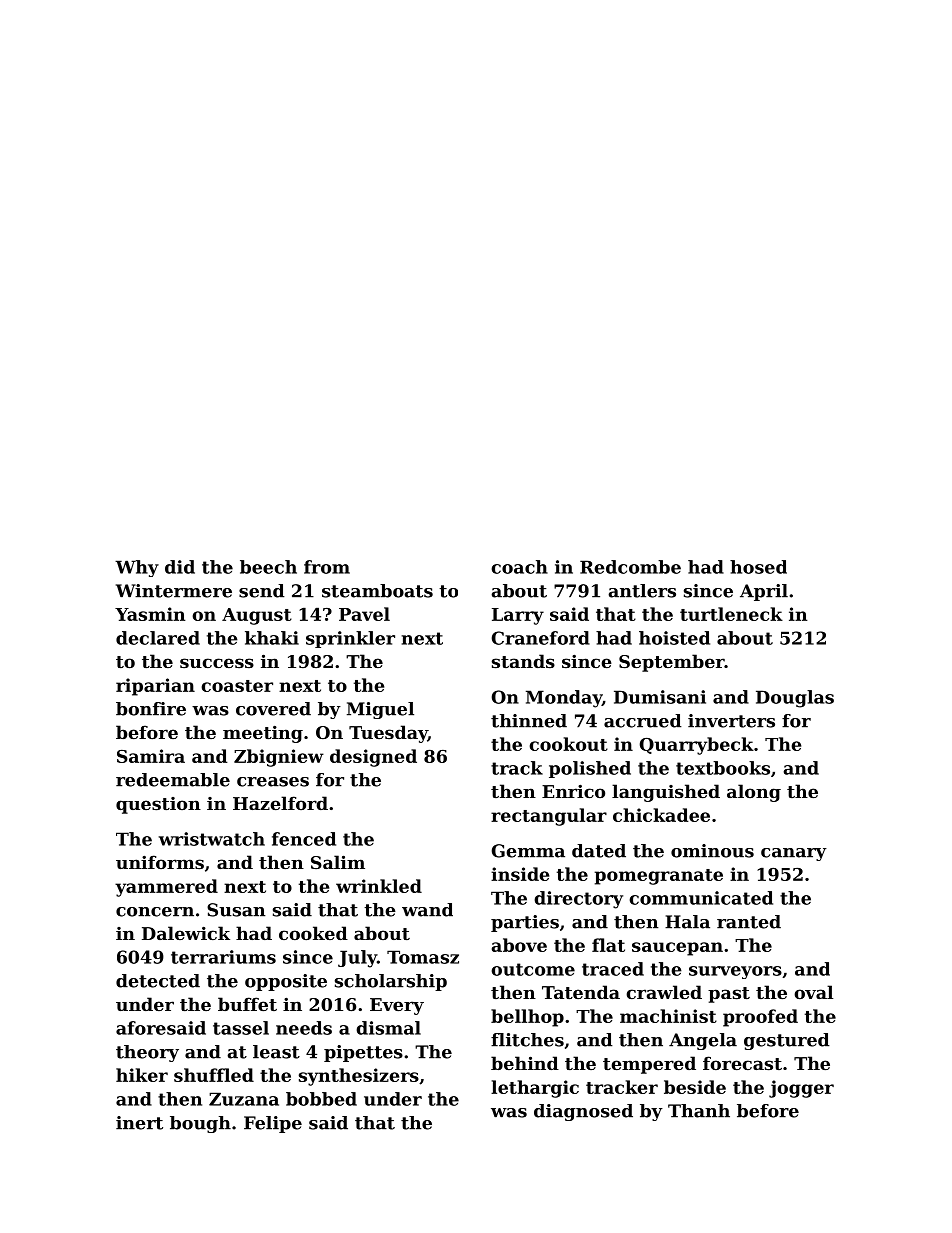 Image resolution: width=952 pixels, height=1233 pixels. I want to click on Wintermere, so click(174, 591).
